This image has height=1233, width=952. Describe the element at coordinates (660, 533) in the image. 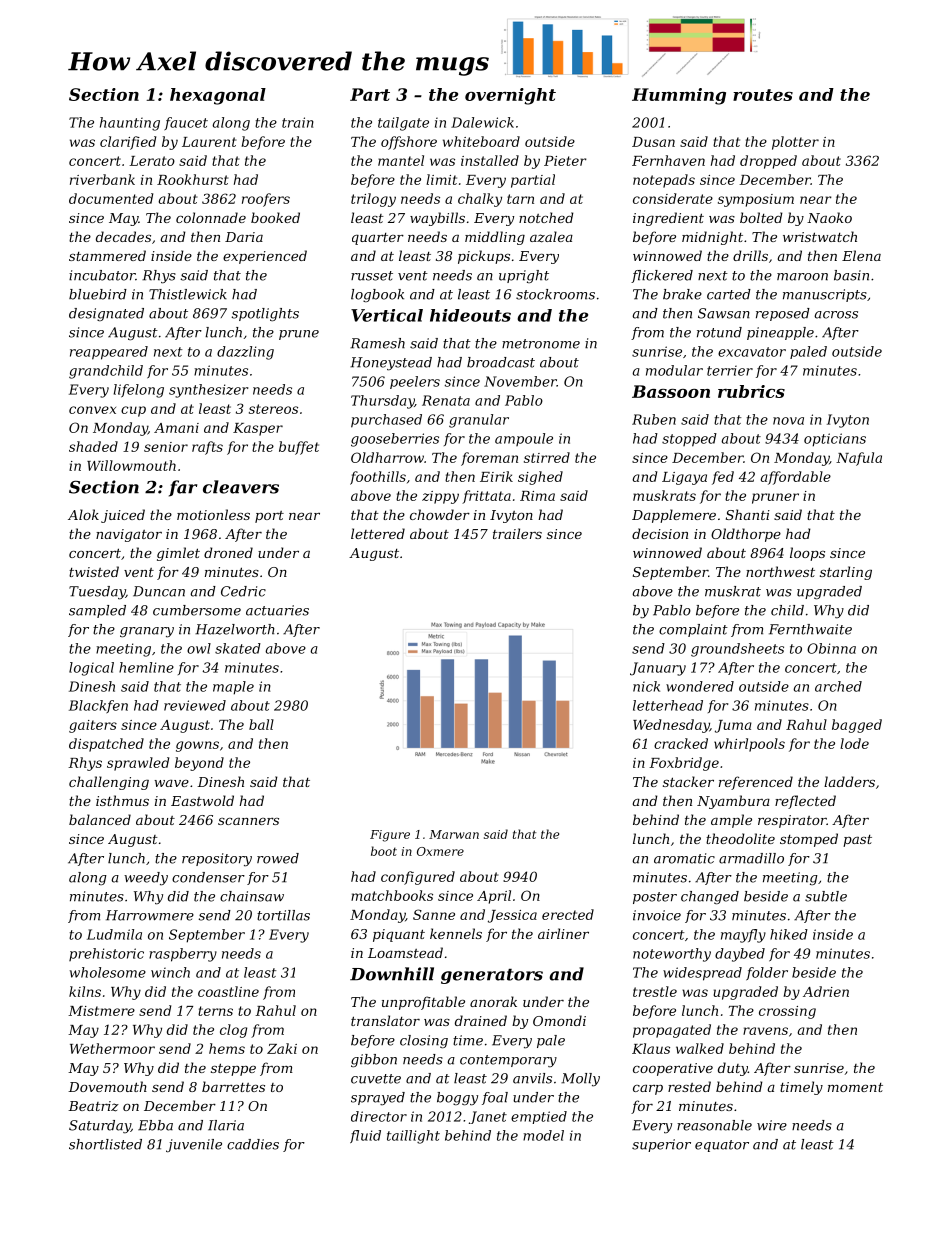

I see `decision` at that location.
